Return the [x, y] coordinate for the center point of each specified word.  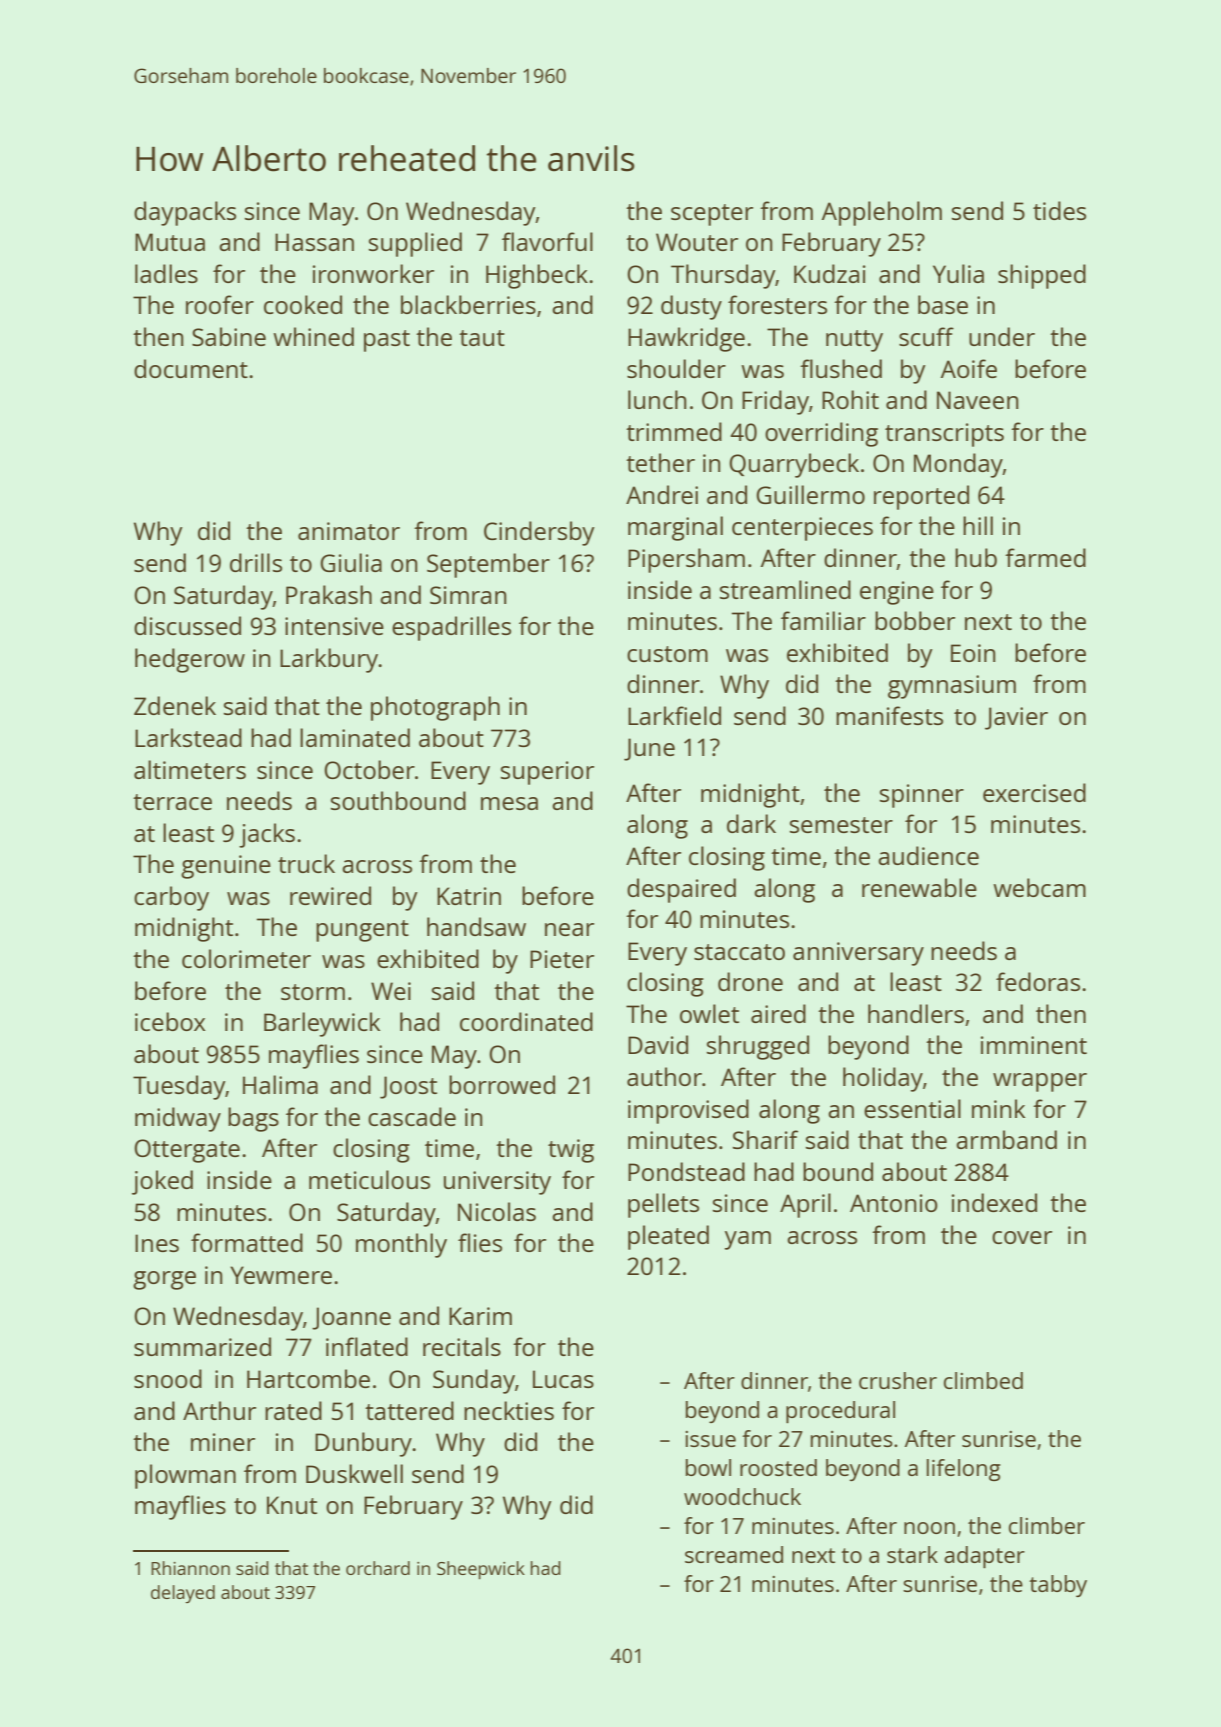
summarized [202, 1346]
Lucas [563, 1379]
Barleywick [322, 1024]
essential [912, 1108]
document [191, 368]
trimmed [674, 431]
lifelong [964, 1470]
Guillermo [810, 494]
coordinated [526, 1021]
